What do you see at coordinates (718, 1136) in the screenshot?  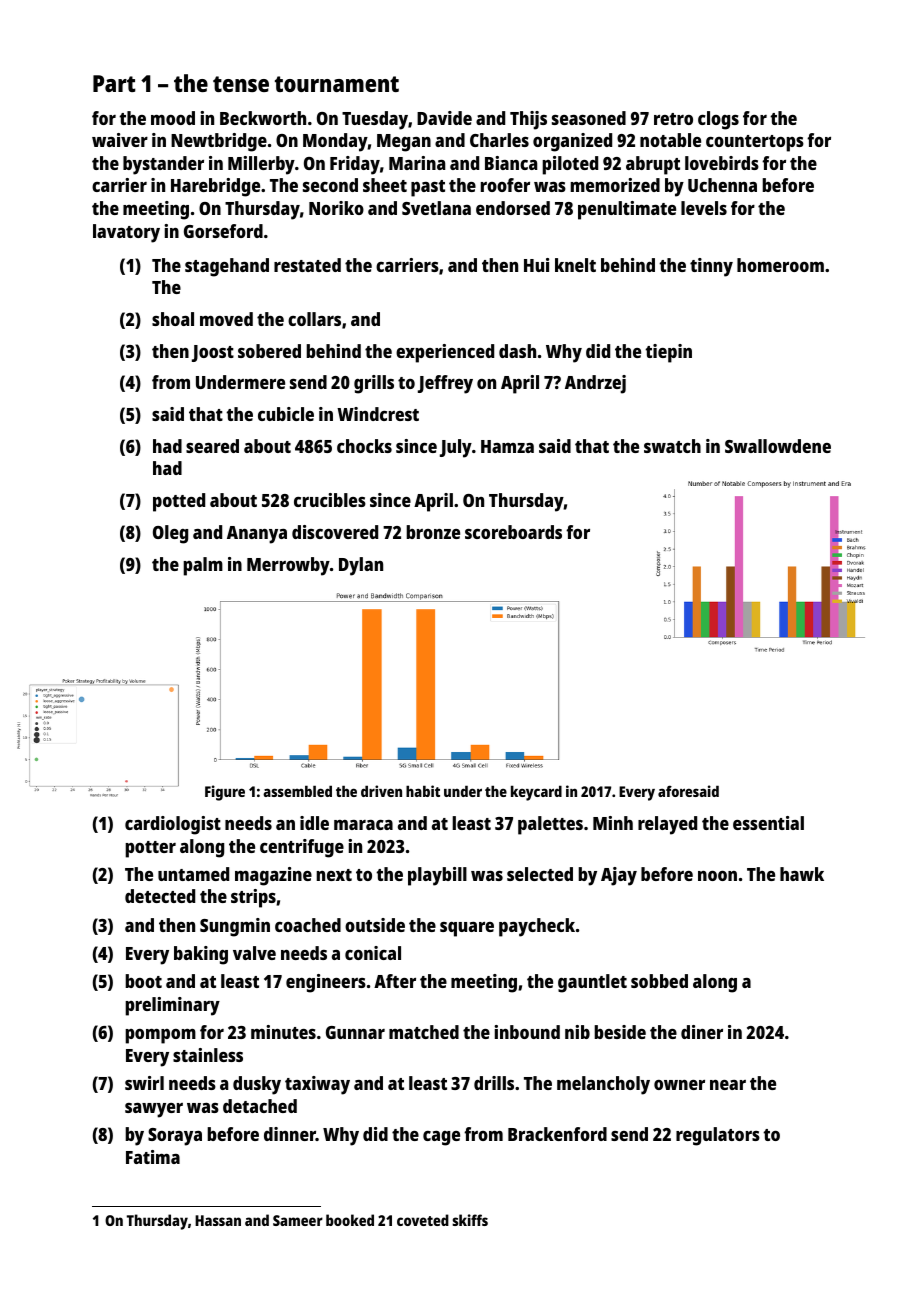 I see `regulators` at bounding box center [718, 1136].
